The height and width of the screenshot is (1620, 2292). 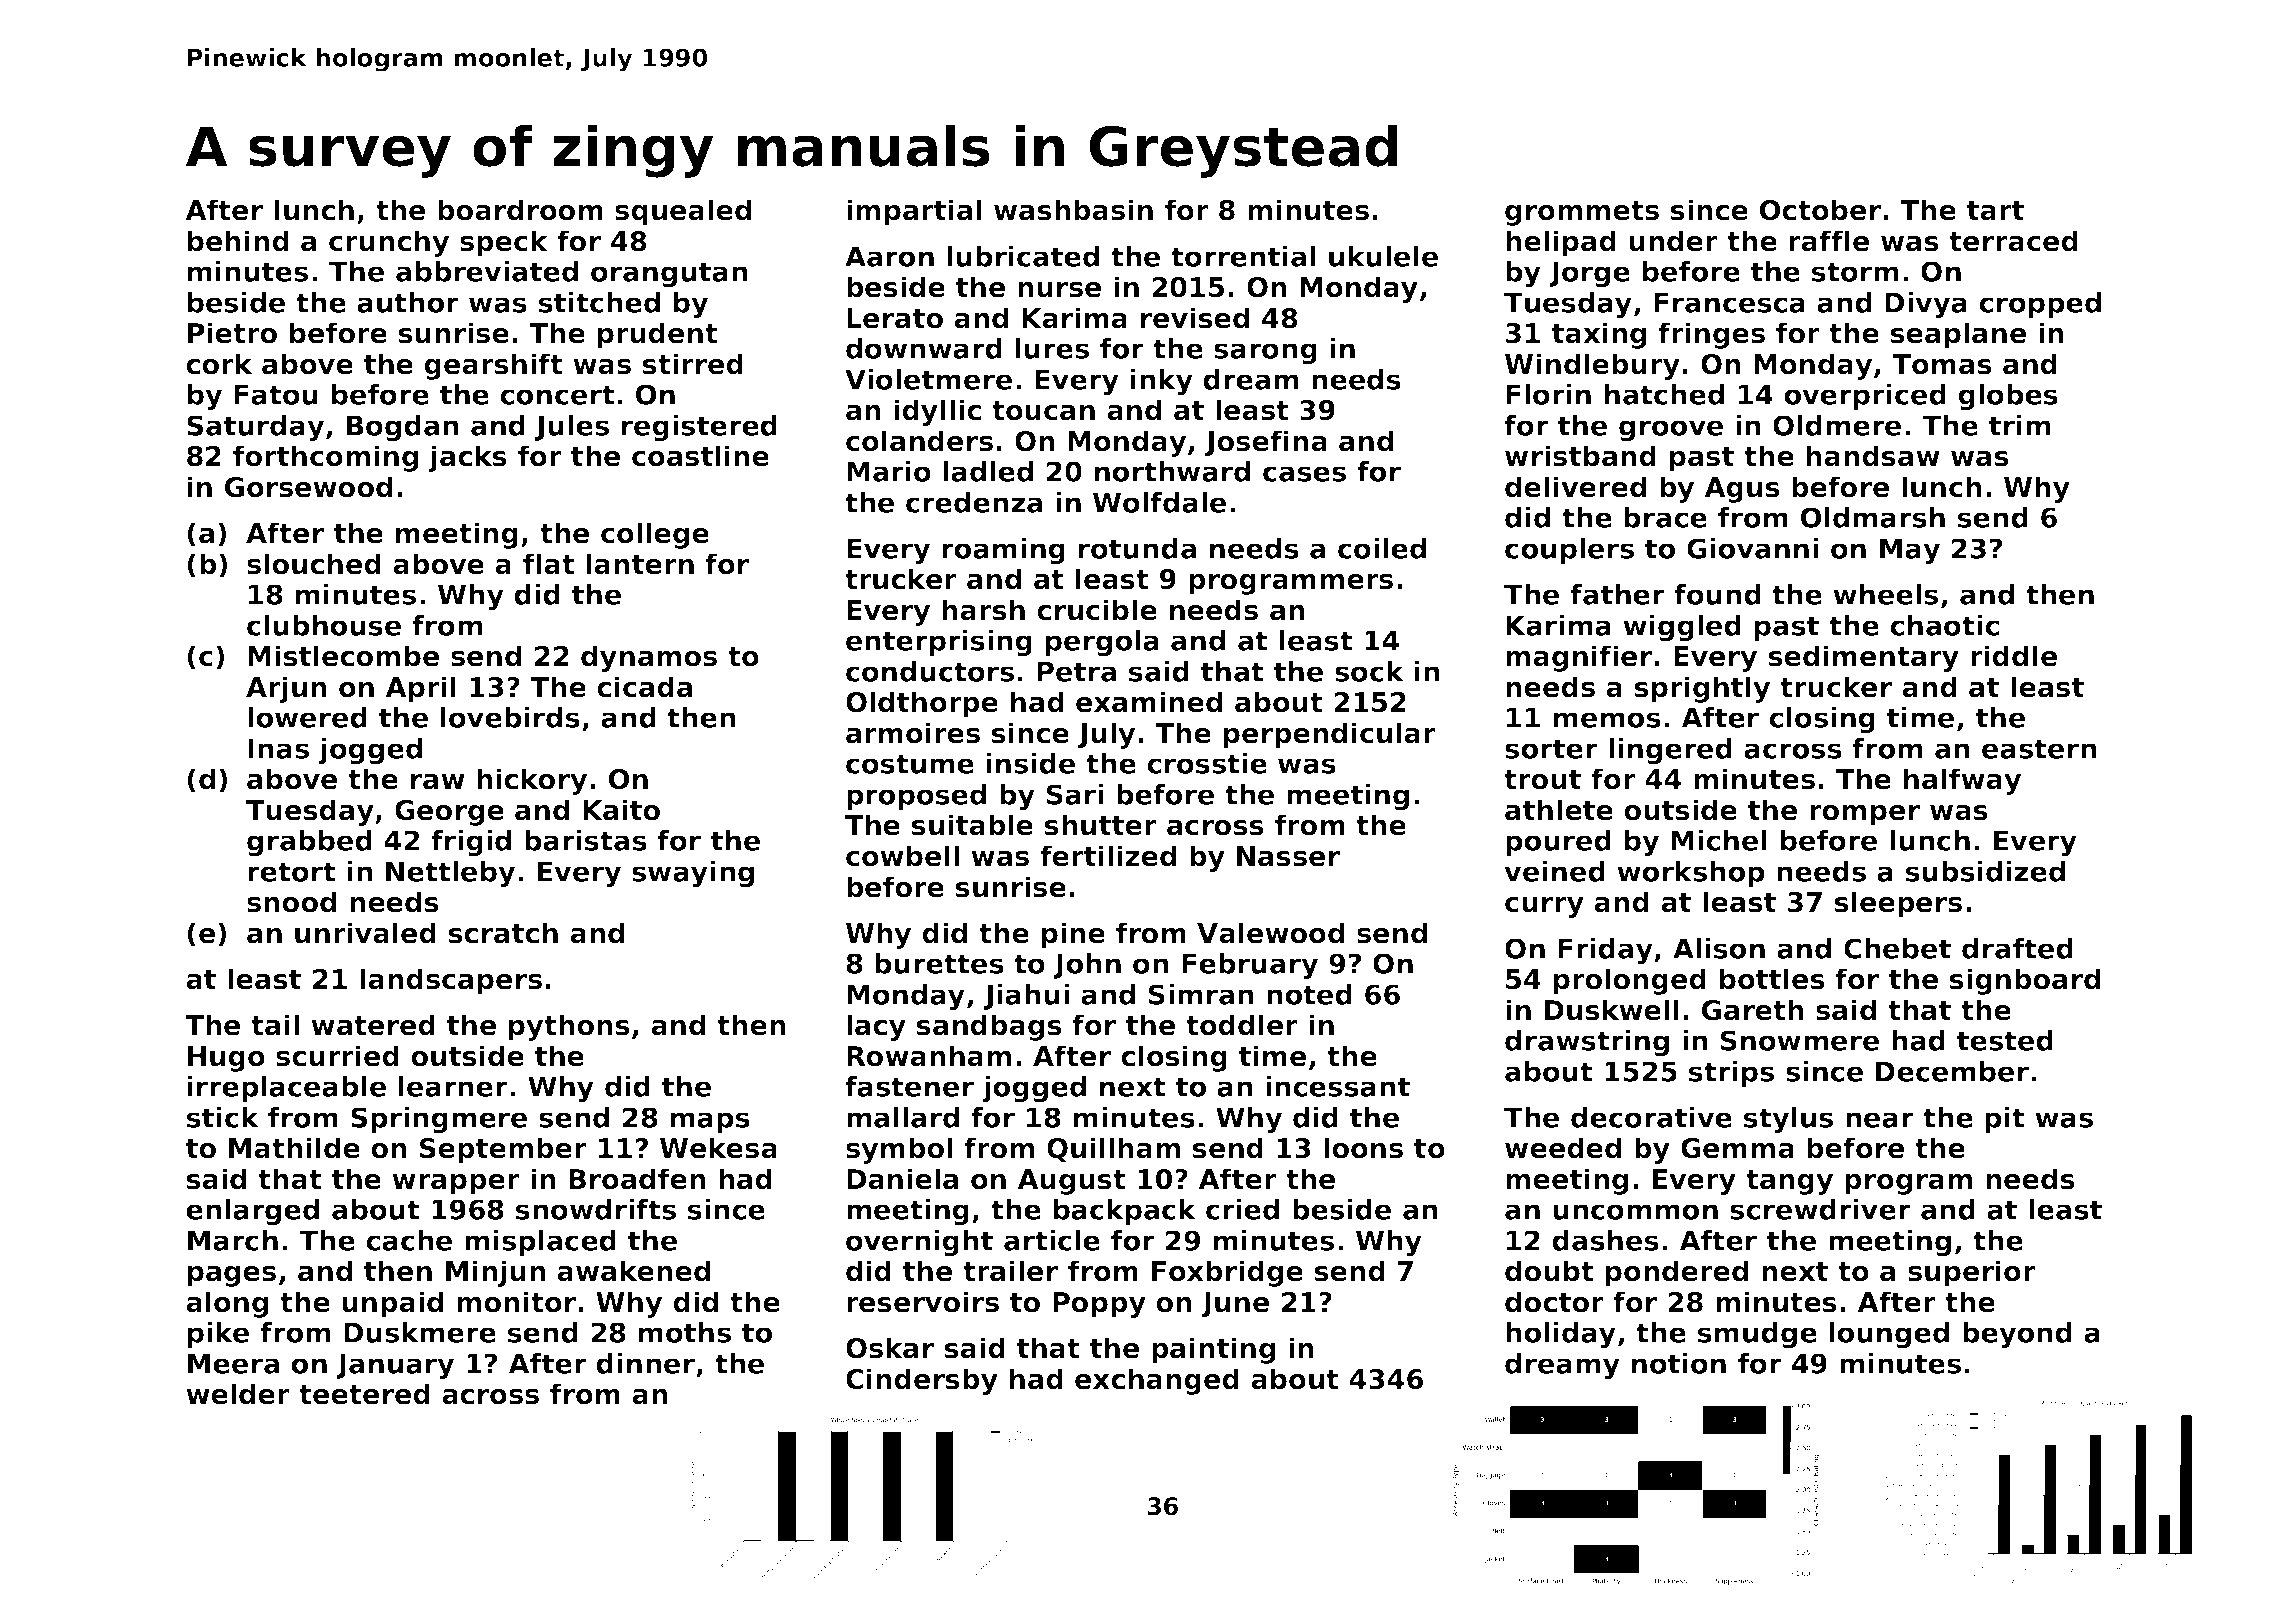 What do you see at coordinates (219, 364) in the screenshot?
I see `cork` at bounding box center [219, 364].
